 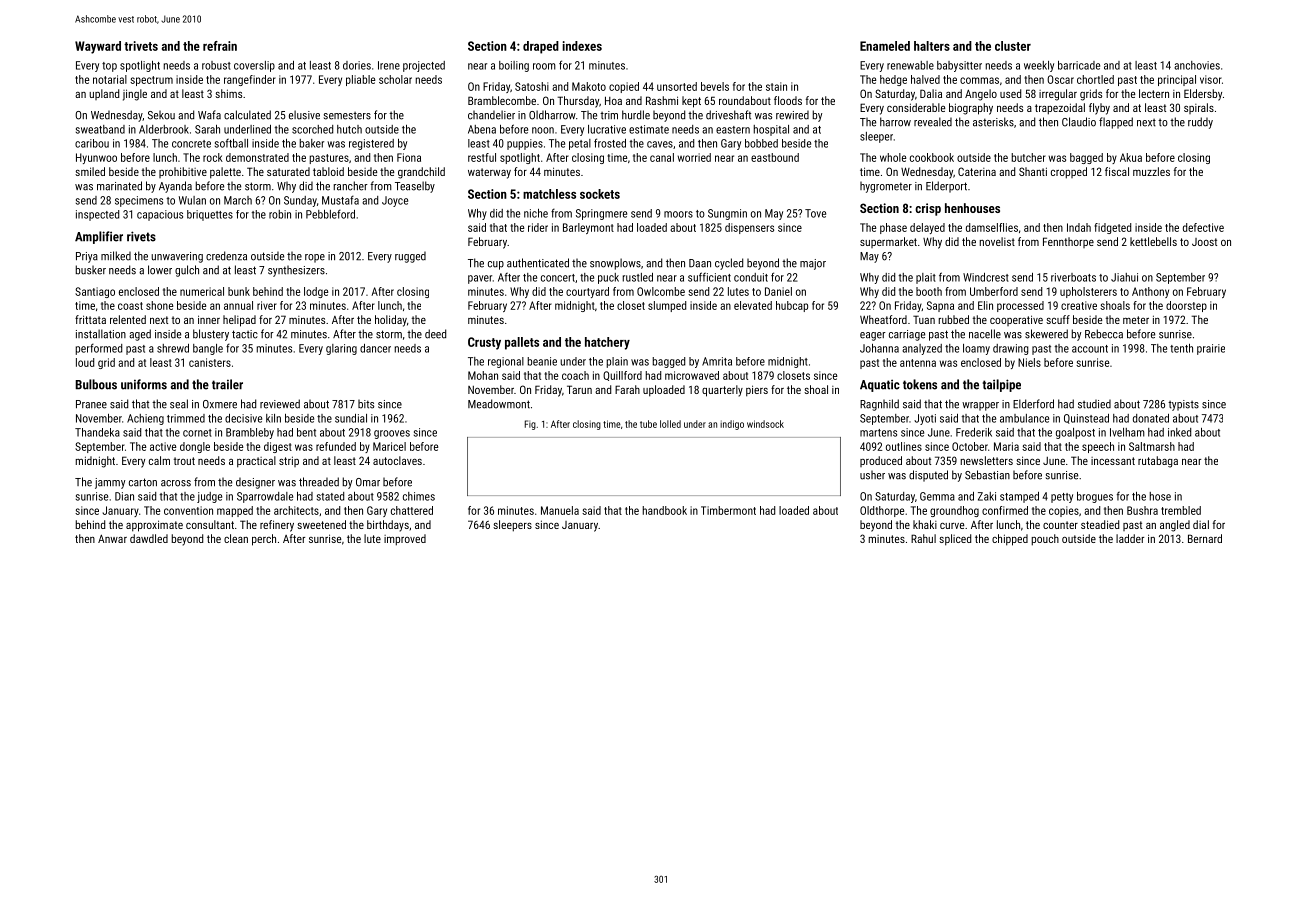 What do you see at coordinates (388, 526) in the screenshot?
I see `birthdays` at bounding box center [388, 526].
